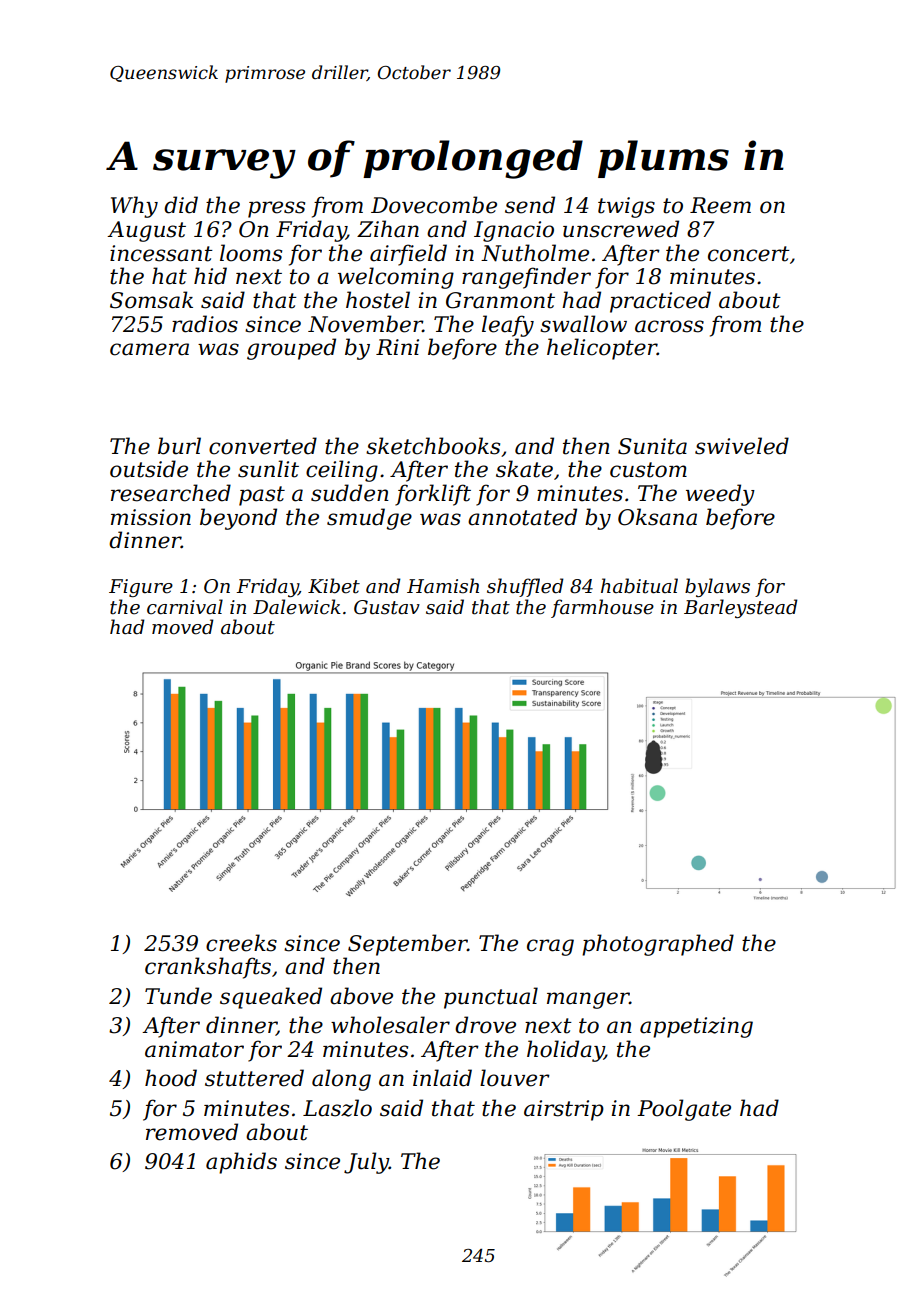  Describe the element at coordinates (749, 254) in the screenshot. I see `concert` at that location.
